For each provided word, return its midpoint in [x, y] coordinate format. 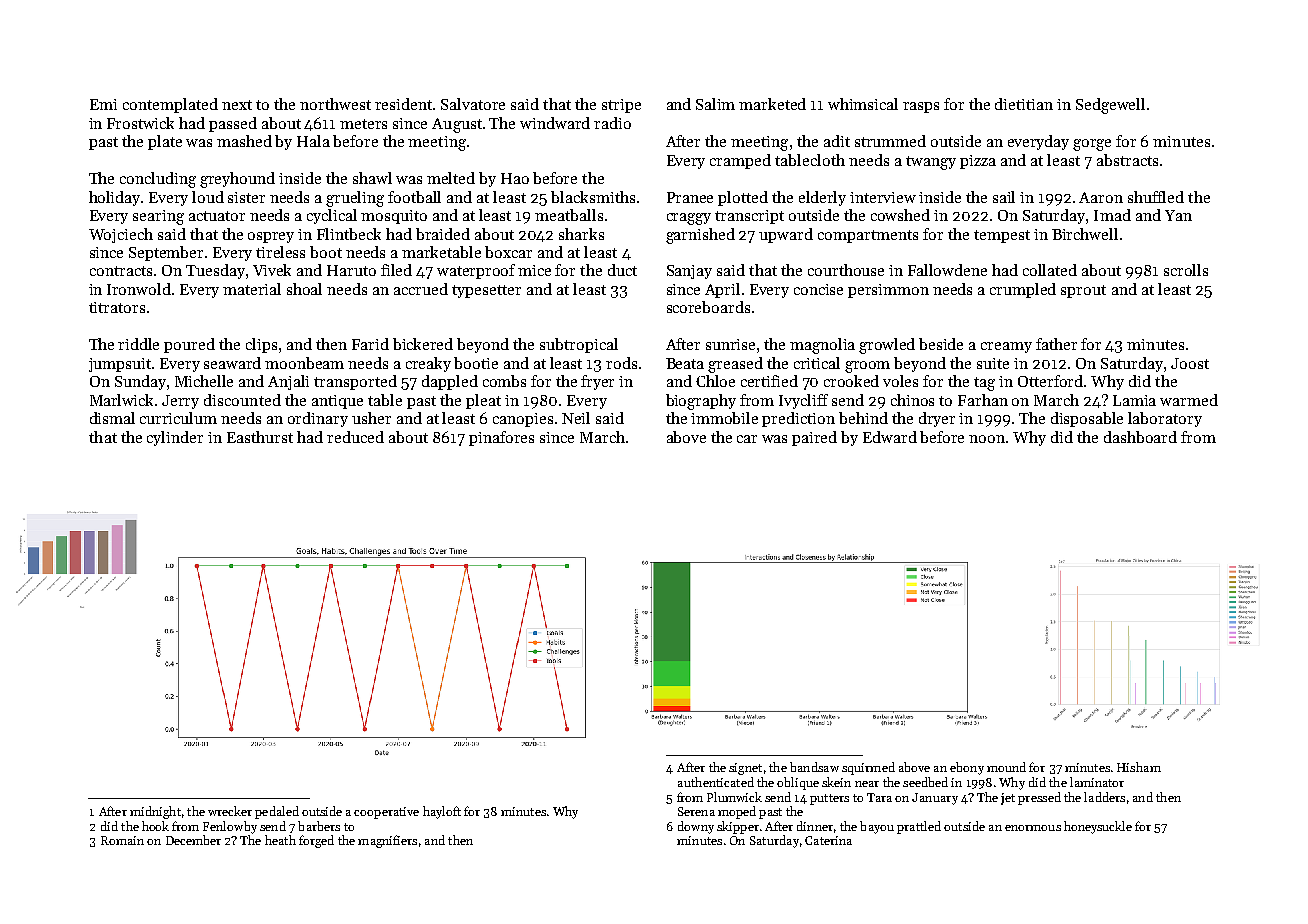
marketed [772, 104]
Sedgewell [1110, 106]
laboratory [1165, 419]
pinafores [501, 438]
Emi [103, 104]
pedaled [277, 812]
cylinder [175, 438]
